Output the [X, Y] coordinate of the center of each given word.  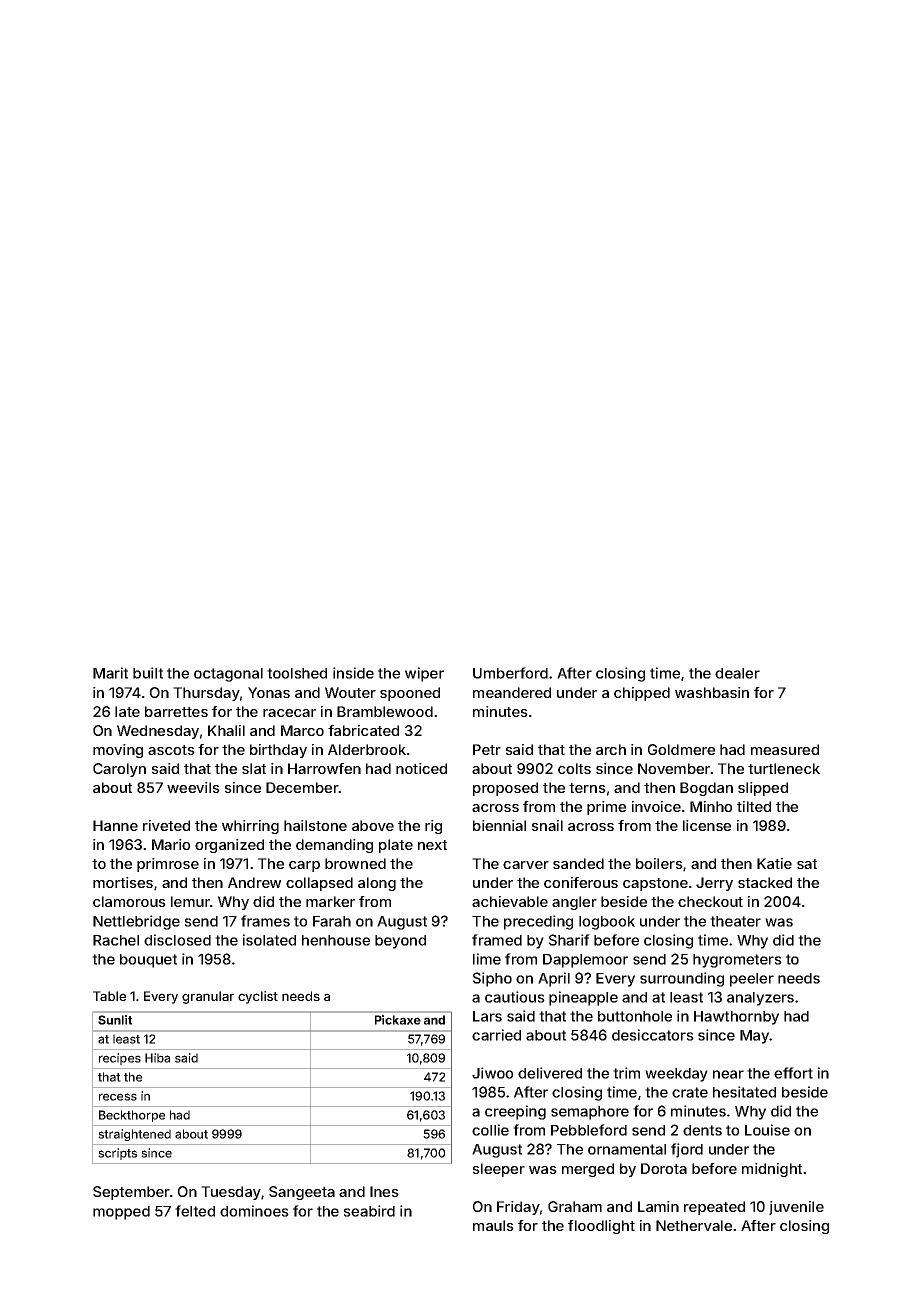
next [432, 845]
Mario [171, 844]
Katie [774, 863]
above [373, 825]
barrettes [176, 711]
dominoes [254, 1211]
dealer [737, 673]
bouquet [148, 961]
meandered [512, 692]
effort [793, 1073]
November [674, 768]
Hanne [115, 825]
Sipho [492, 979]
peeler [752, 980]
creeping [515, 1112]
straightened [134, 1135]
